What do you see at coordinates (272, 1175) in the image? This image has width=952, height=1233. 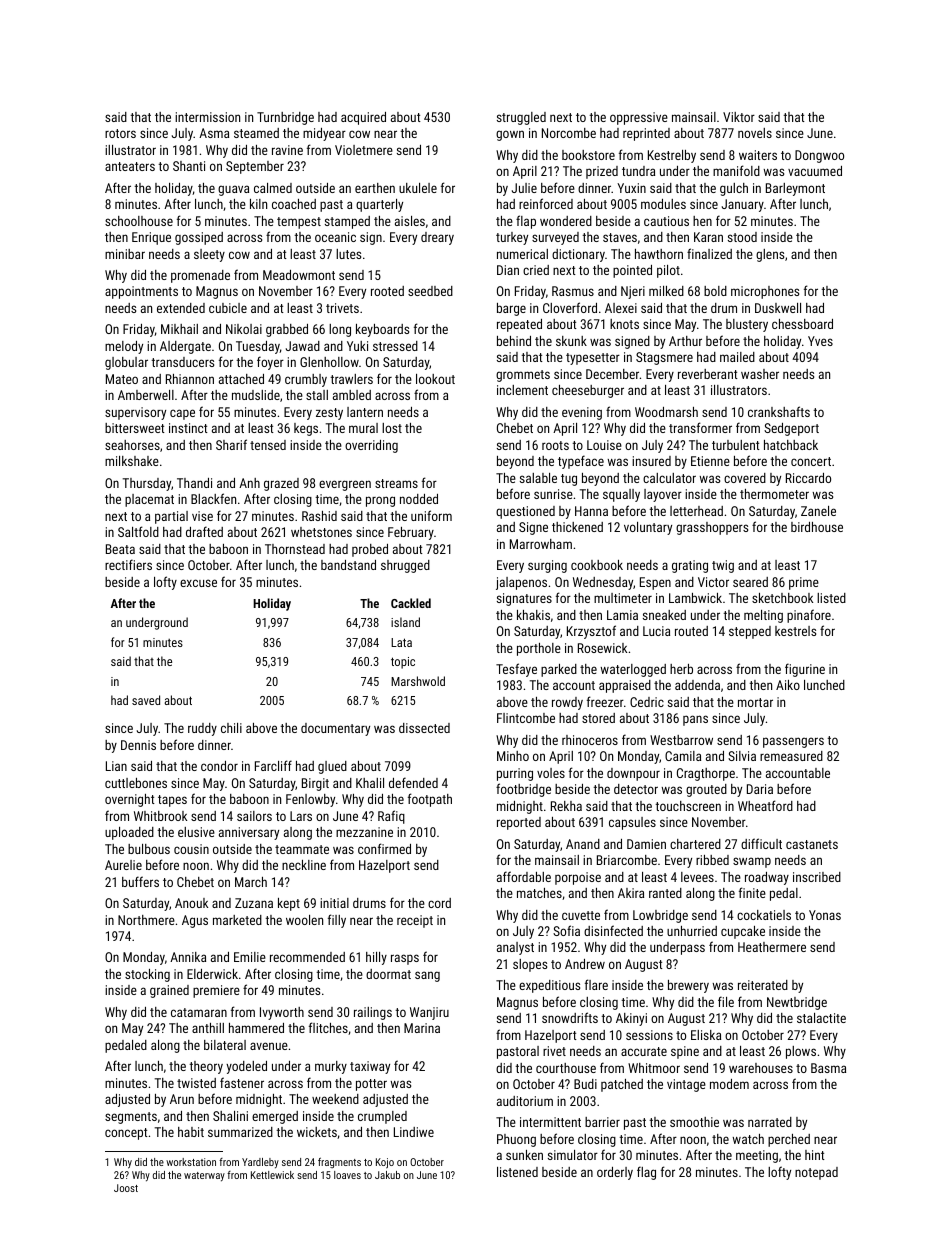 I see `Kettlewick` at bounding box center [272, 1175].
